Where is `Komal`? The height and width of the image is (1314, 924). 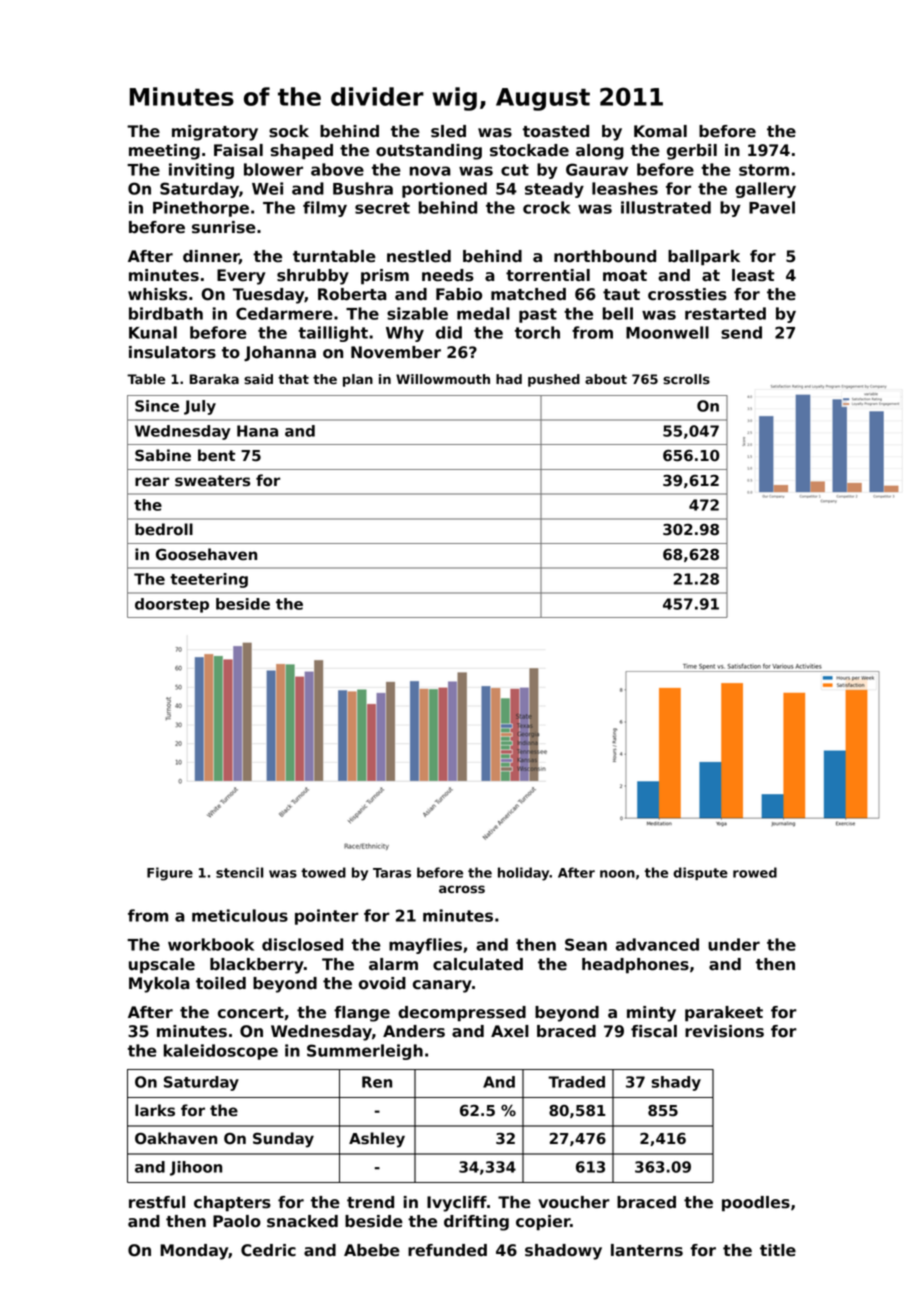 Komal is located at coordinates (660, 131).
